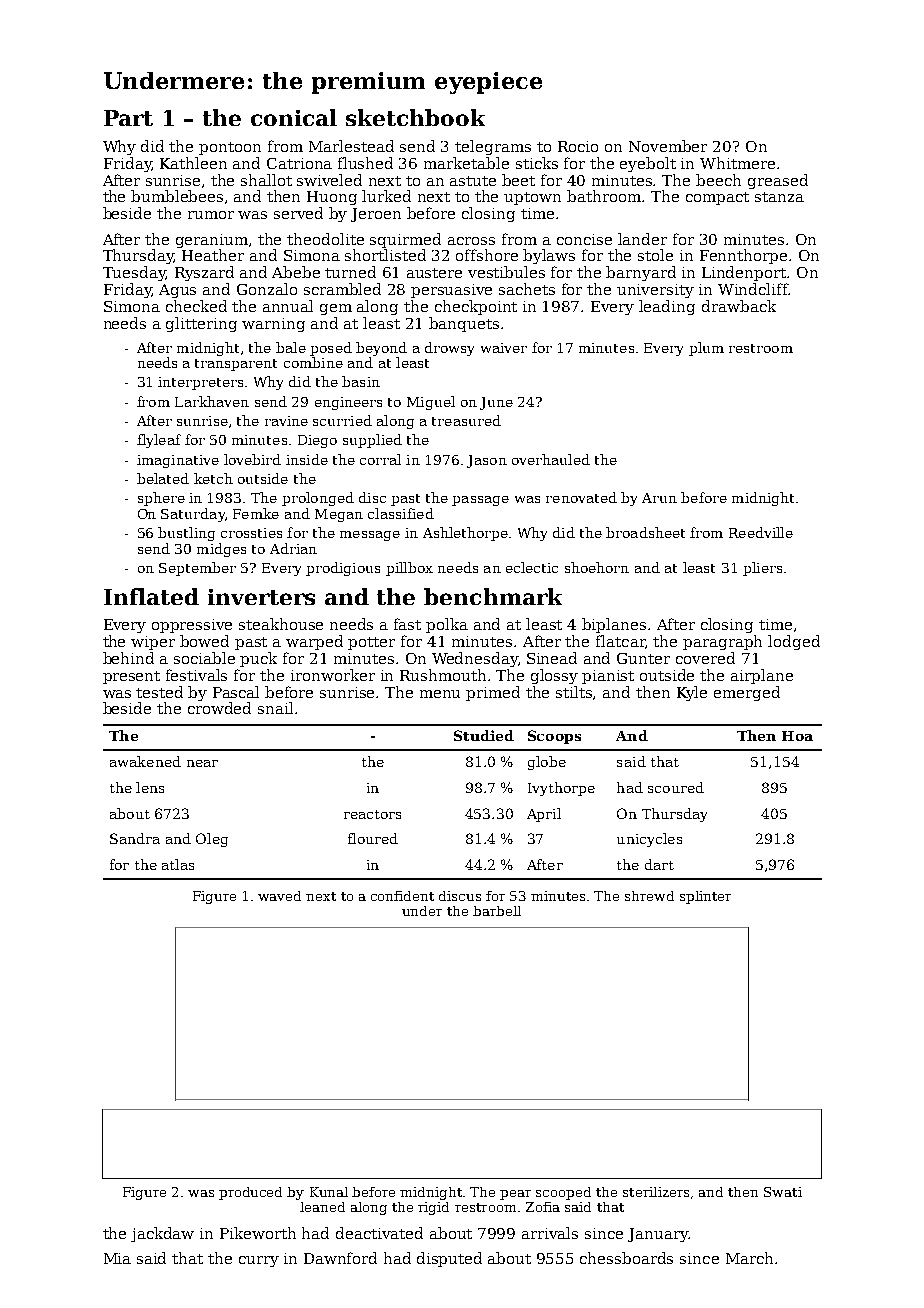 This screenshot has width=924, height=1308. I want to click on served, so click(298, 213).
